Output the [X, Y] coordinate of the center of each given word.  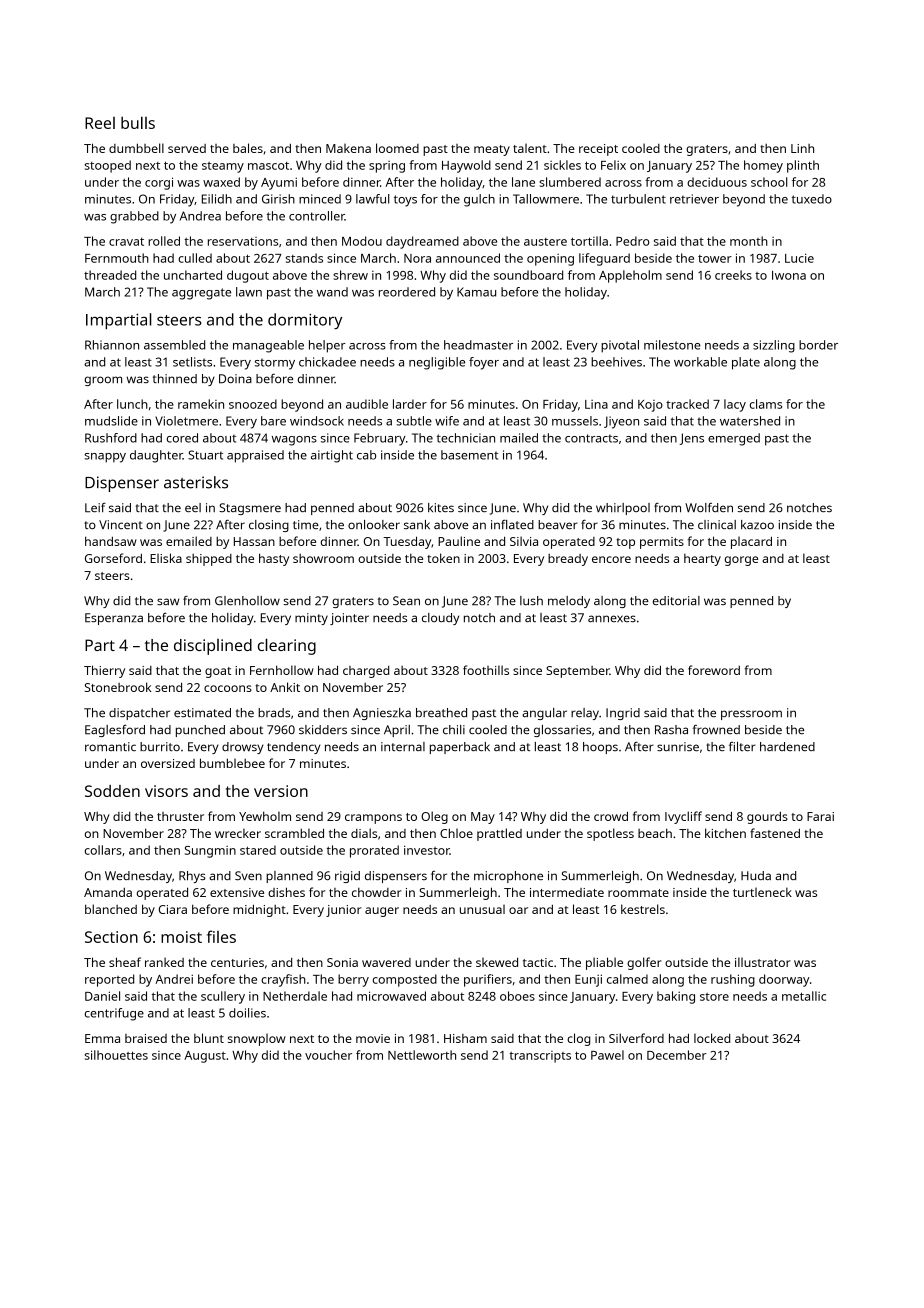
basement [469, 455]
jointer [349, 619]
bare [273, 421]
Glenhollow [247, 600]
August [205, 1057]
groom [103, 381]
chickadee [327, 362]
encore [611, 559]
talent [530, 148]
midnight [259, 910]
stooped [108, 166]
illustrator [763, 962]
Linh [802, 148]
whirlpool [623, 509]
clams [766, 404]
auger [382, 912]
